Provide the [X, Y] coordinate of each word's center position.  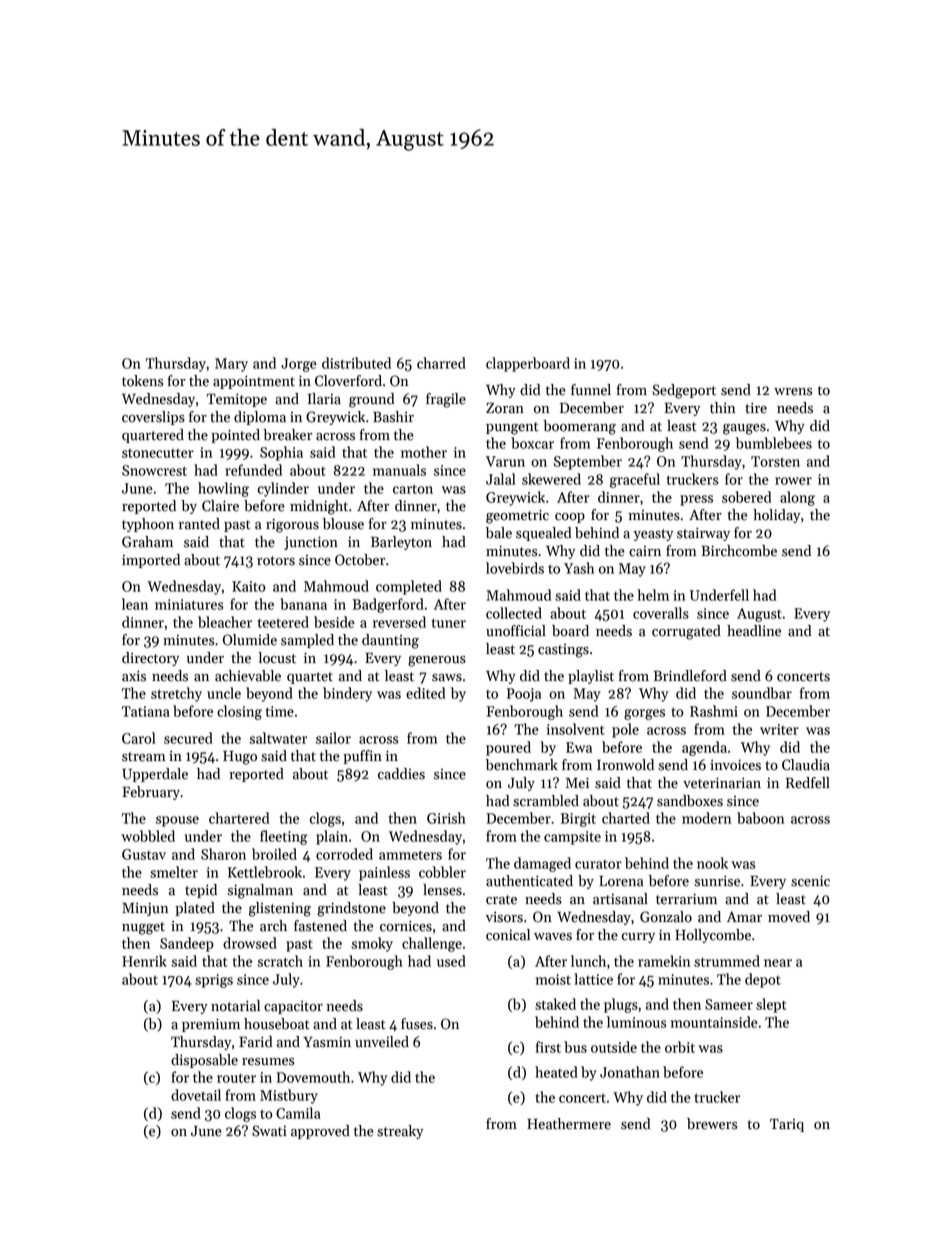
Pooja [524, 695]
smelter [174, 872]
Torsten [775, 461]
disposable [204, 1061]
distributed [356, 363]
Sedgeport [684, 391]
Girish [446, 818]
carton [413, 489]
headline [754, 631]
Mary [231, 365]
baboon [760, 818]
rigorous [292, 525]
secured [188, 738]
